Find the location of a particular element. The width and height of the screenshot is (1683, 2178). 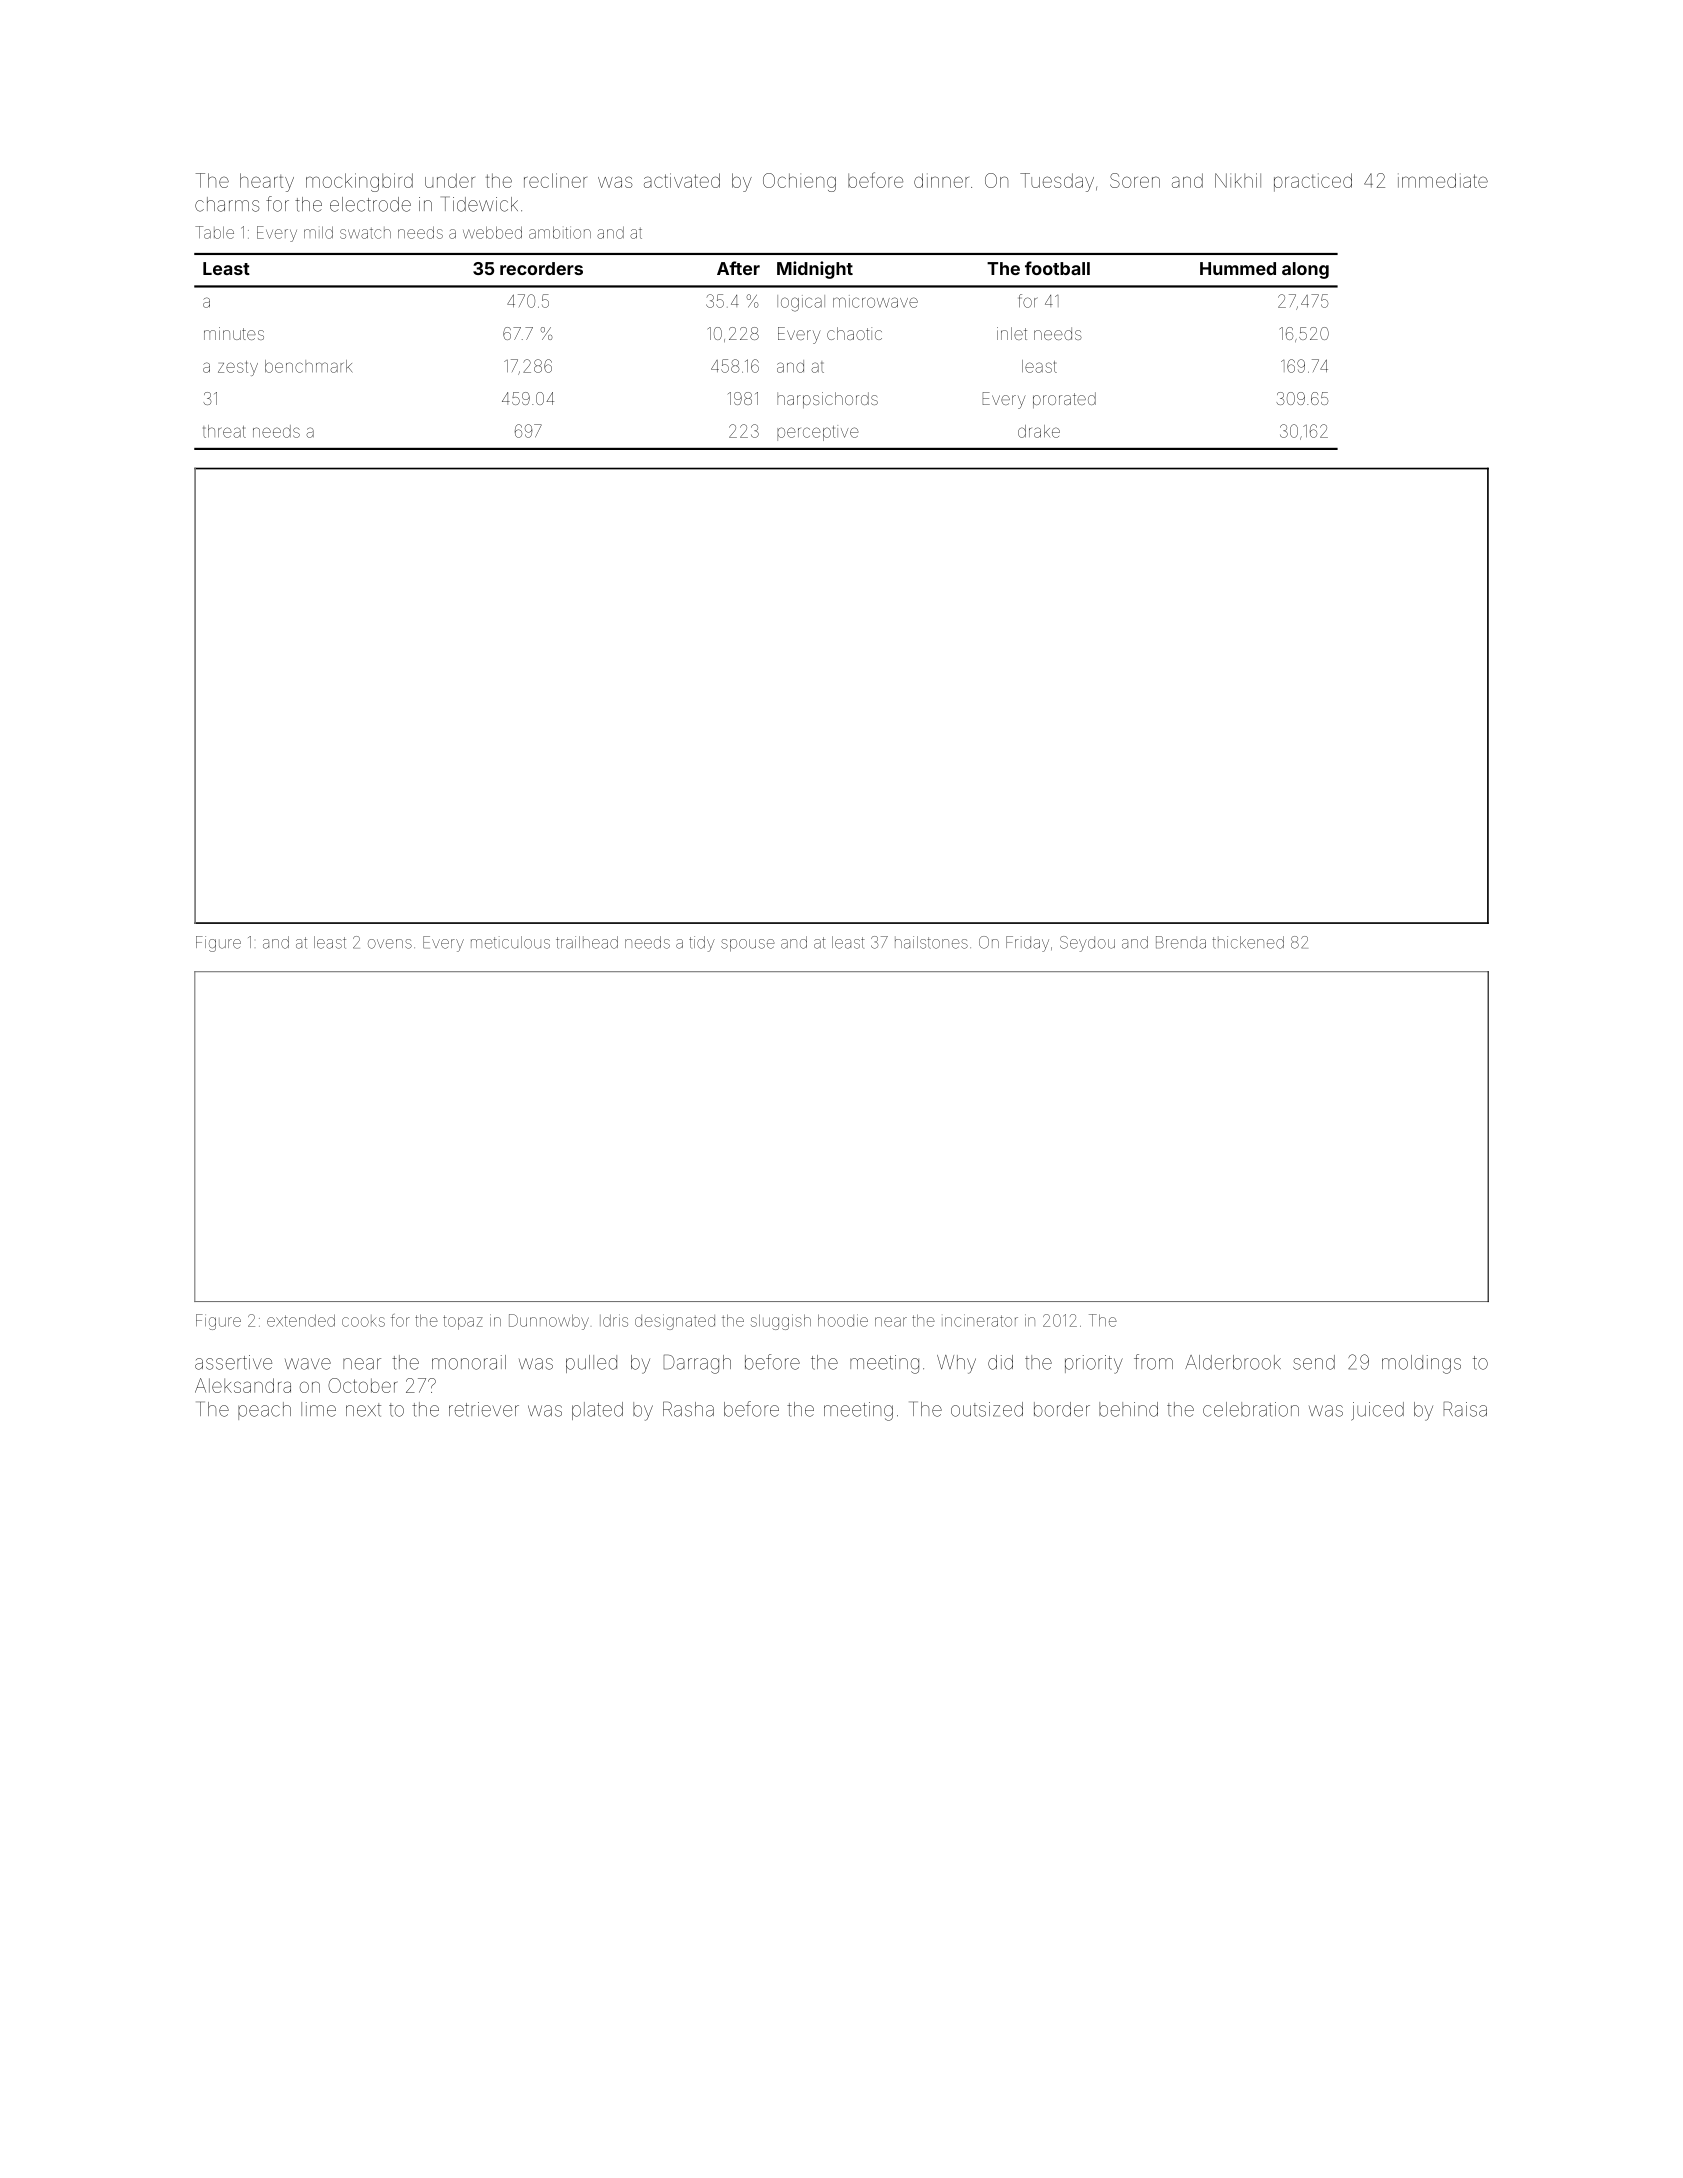

hailstones is located at coordinates (931, 942).
